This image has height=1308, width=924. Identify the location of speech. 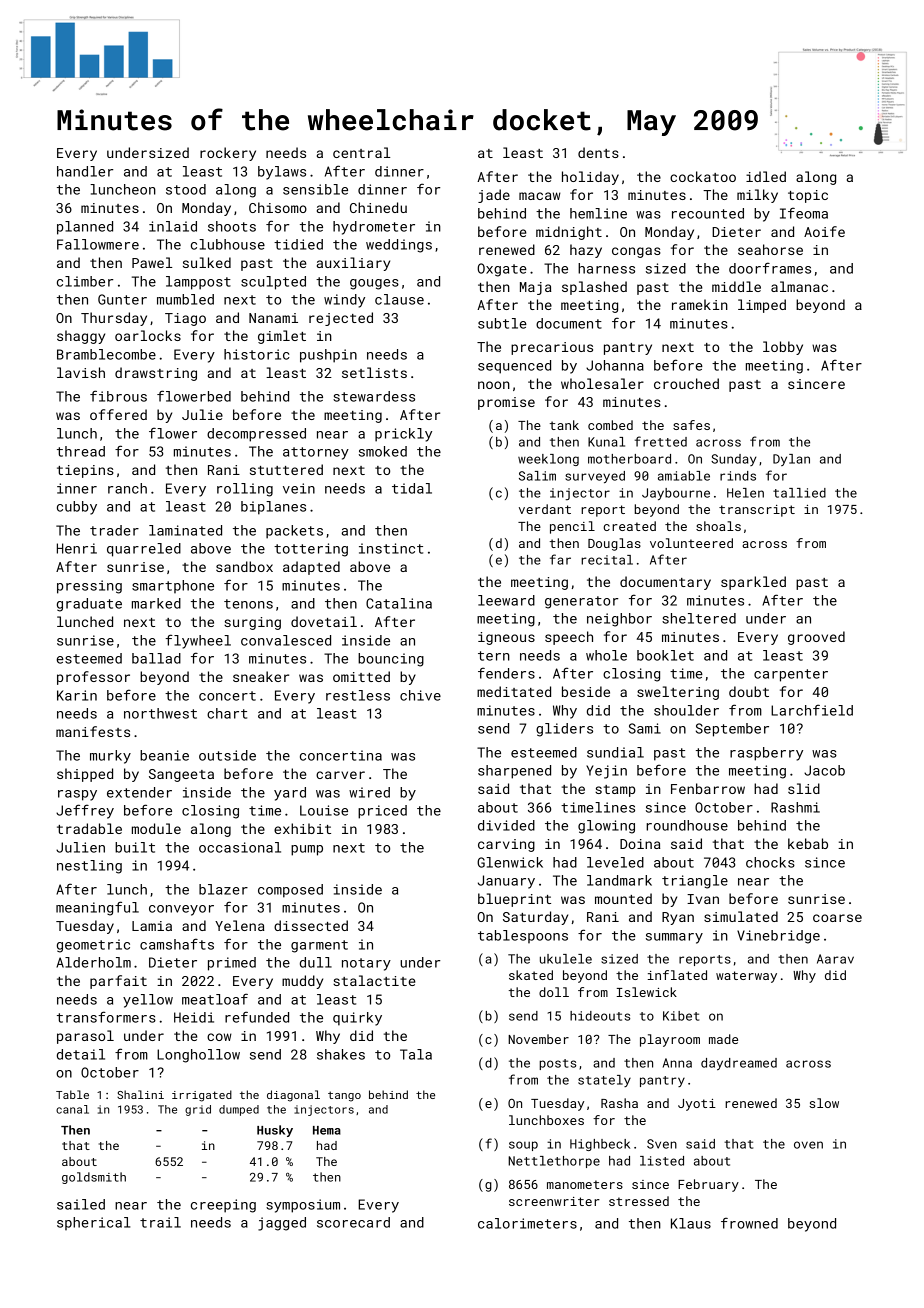
(569, 638).
